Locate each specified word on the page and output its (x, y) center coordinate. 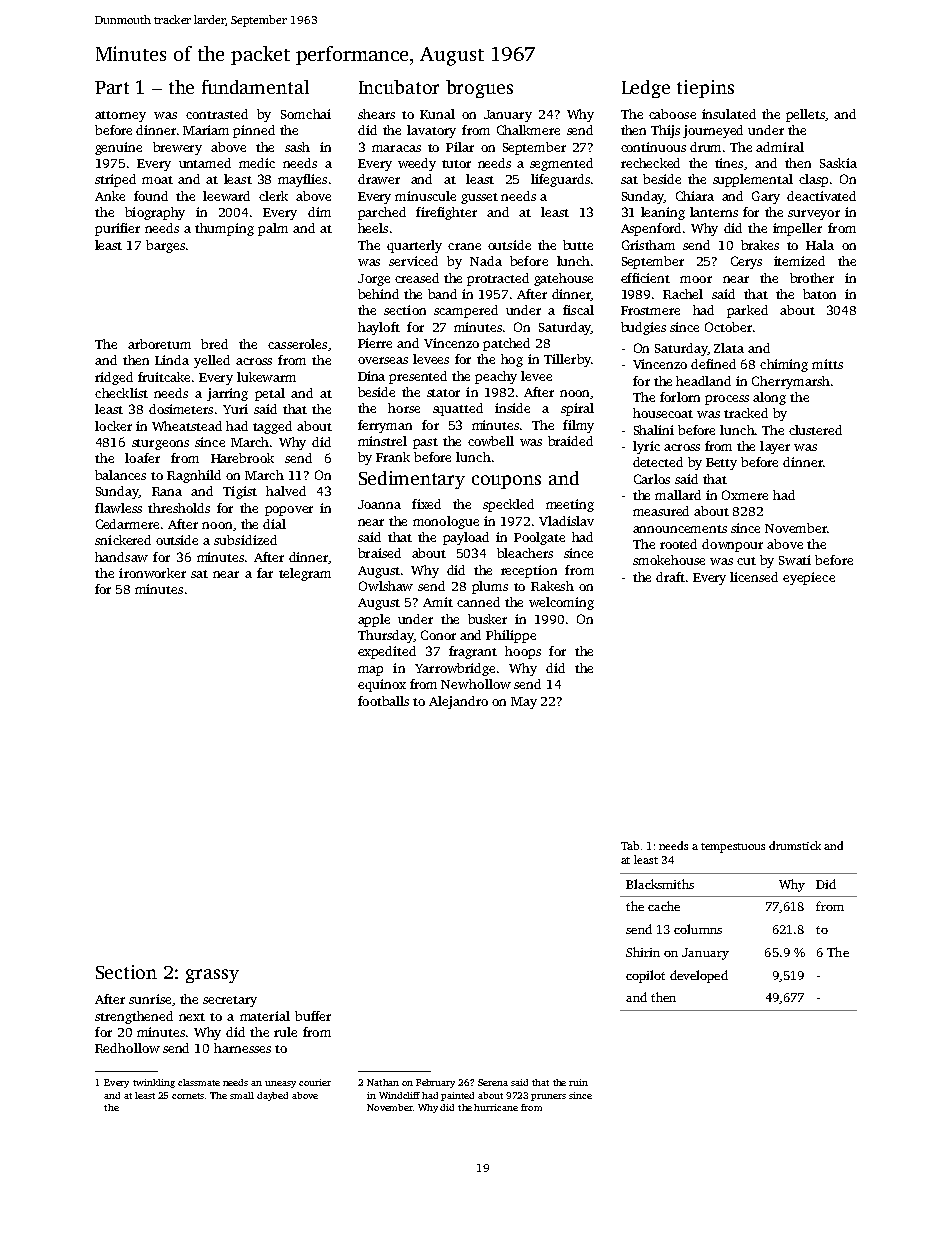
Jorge (374, 280)
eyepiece (809, 578)
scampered (466, 311)
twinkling (154, 1083)
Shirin (643, 952)
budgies (643, 328)
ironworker (152, 573)
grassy (212, 976)
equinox (382, 685)
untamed (205, 163)
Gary (766, 197)
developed (699, 976)
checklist (121, 393)
